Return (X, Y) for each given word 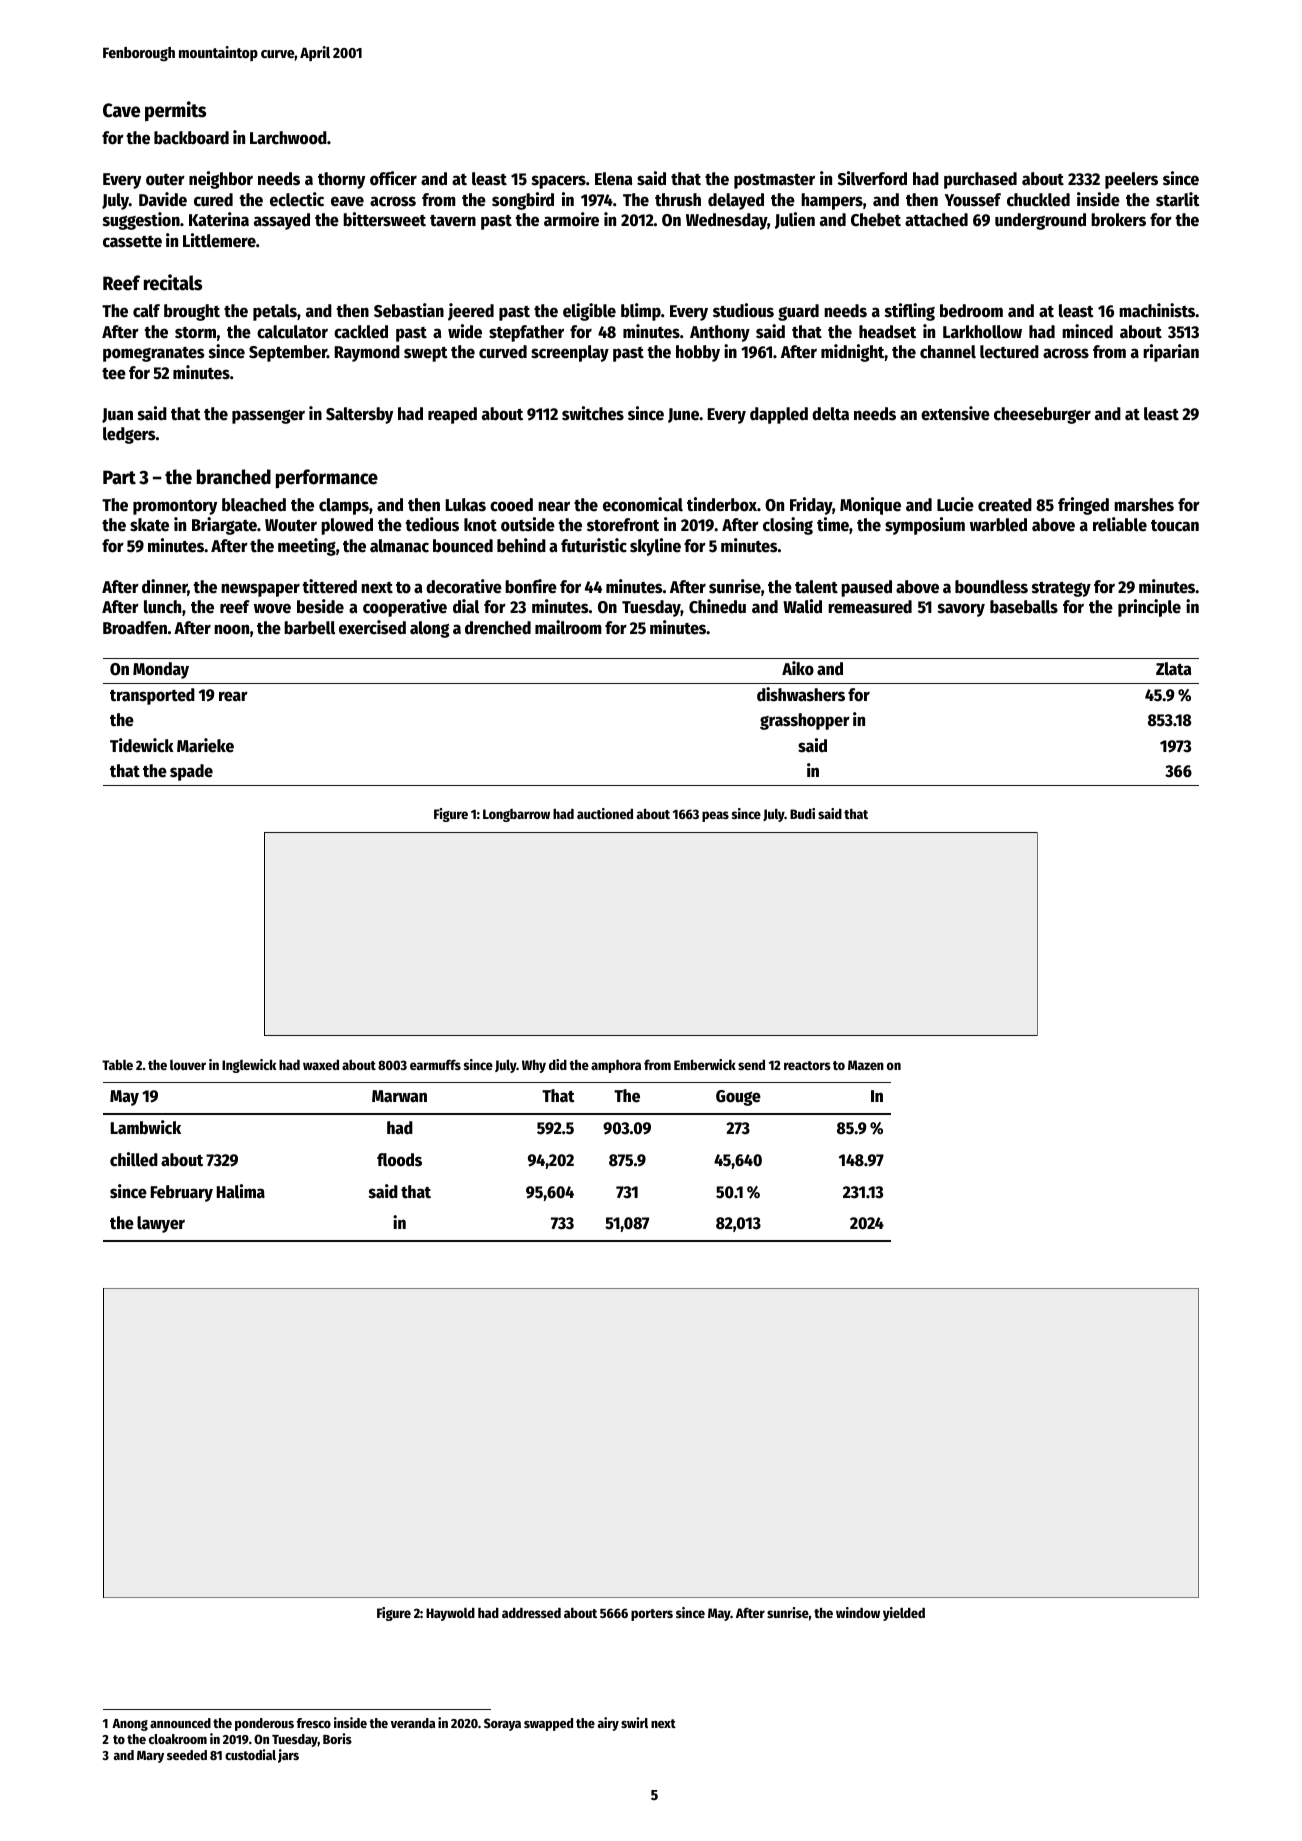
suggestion (141, 221)
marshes (1144, 505)
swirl (634, 1722)
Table (117, 1065)
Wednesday (726, 221)
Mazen (866, 1065)
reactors (807, 1065)
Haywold (450, 1614)
